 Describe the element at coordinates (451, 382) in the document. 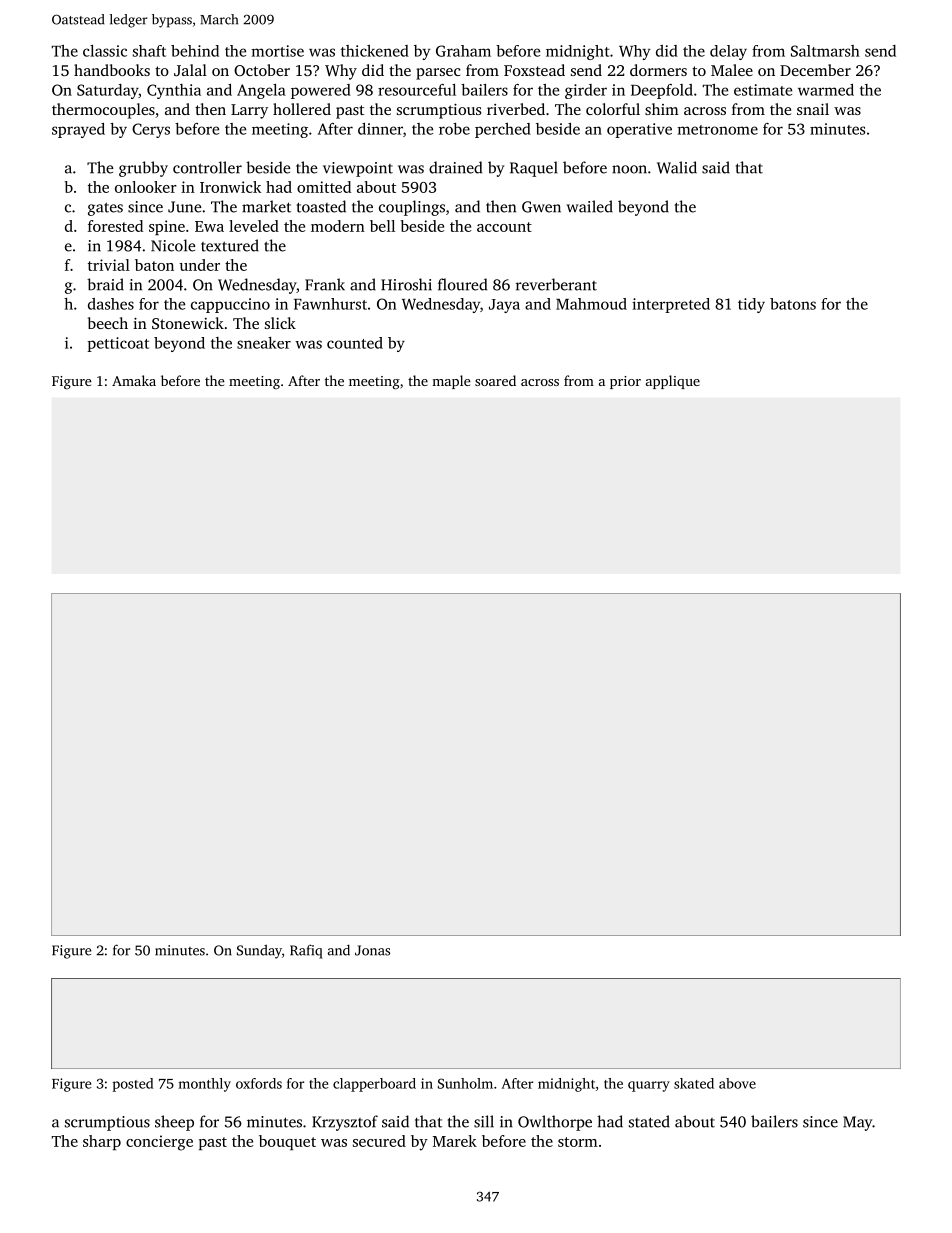

I see `maple` at that location.
